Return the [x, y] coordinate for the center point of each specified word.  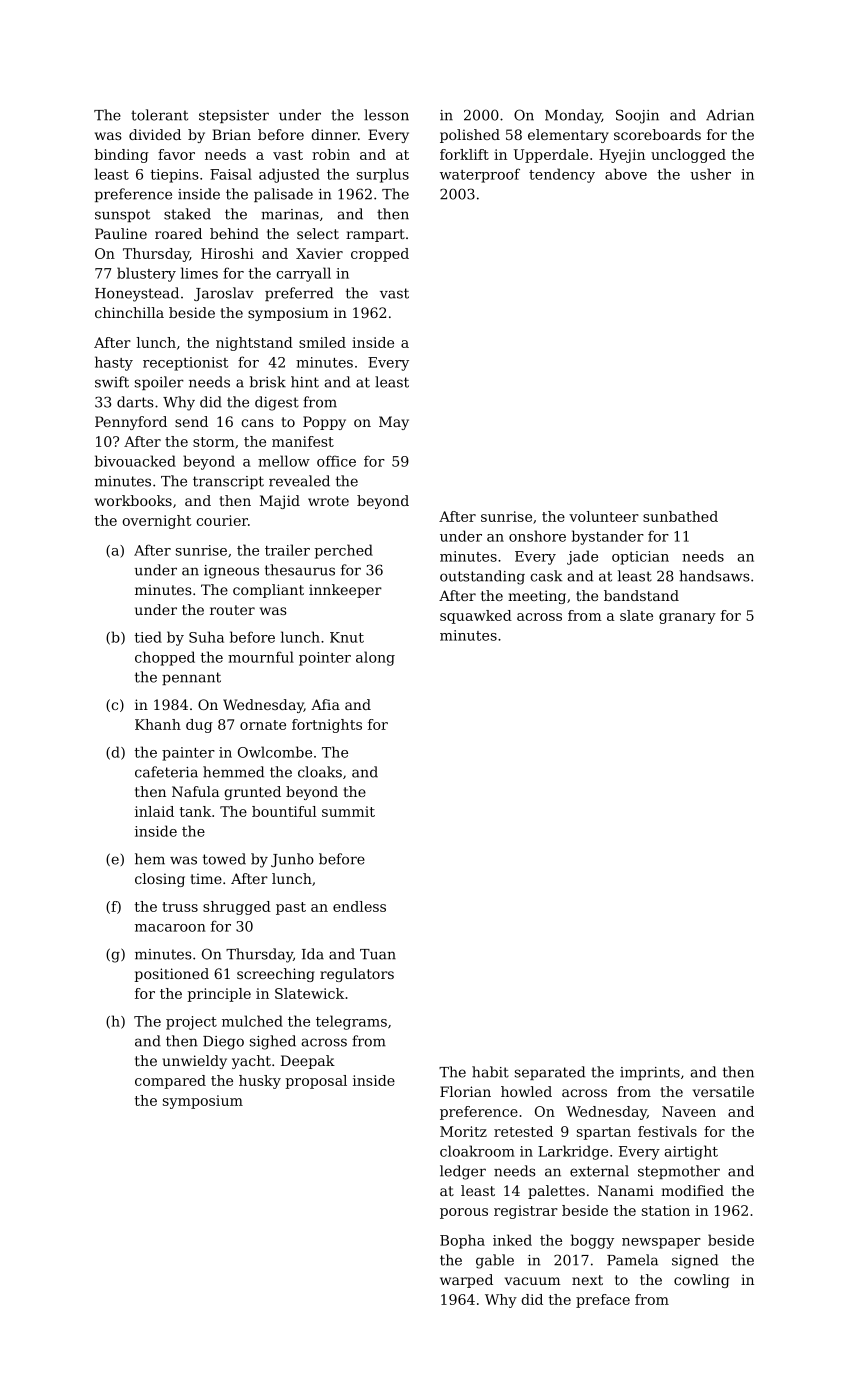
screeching [276, 975]
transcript [228, 482]
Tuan [378, 954]
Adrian [730, 115]
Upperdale [551, 156]
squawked [476, 617]
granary [687, 618]
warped [466, 1281]
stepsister [234, 116]
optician [640, 558]
